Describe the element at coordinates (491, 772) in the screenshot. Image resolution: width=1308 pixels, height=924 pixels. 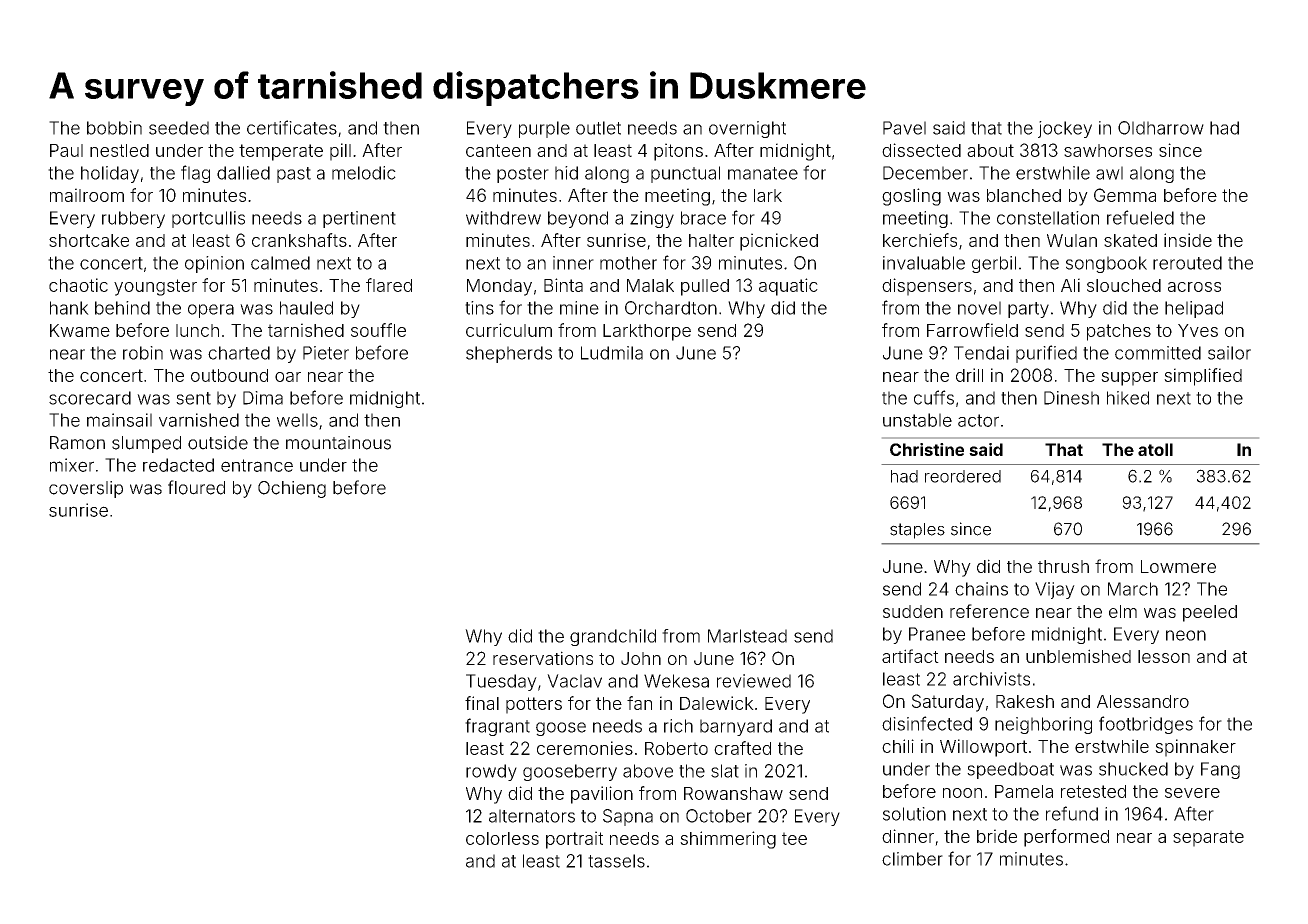
I see `rowdy` at that location.
